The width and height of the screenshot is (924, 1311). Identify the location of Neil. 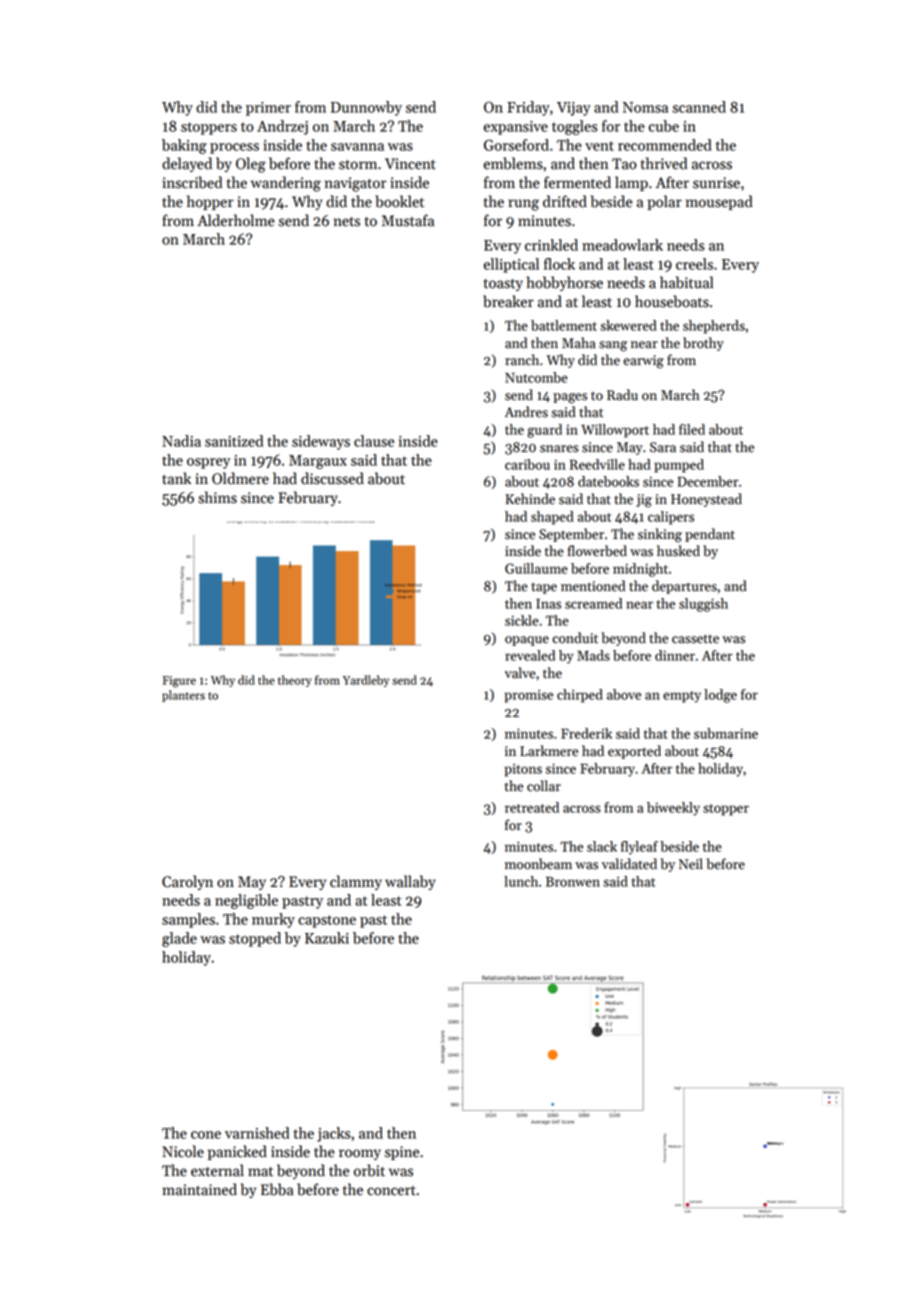
(691, 864).
